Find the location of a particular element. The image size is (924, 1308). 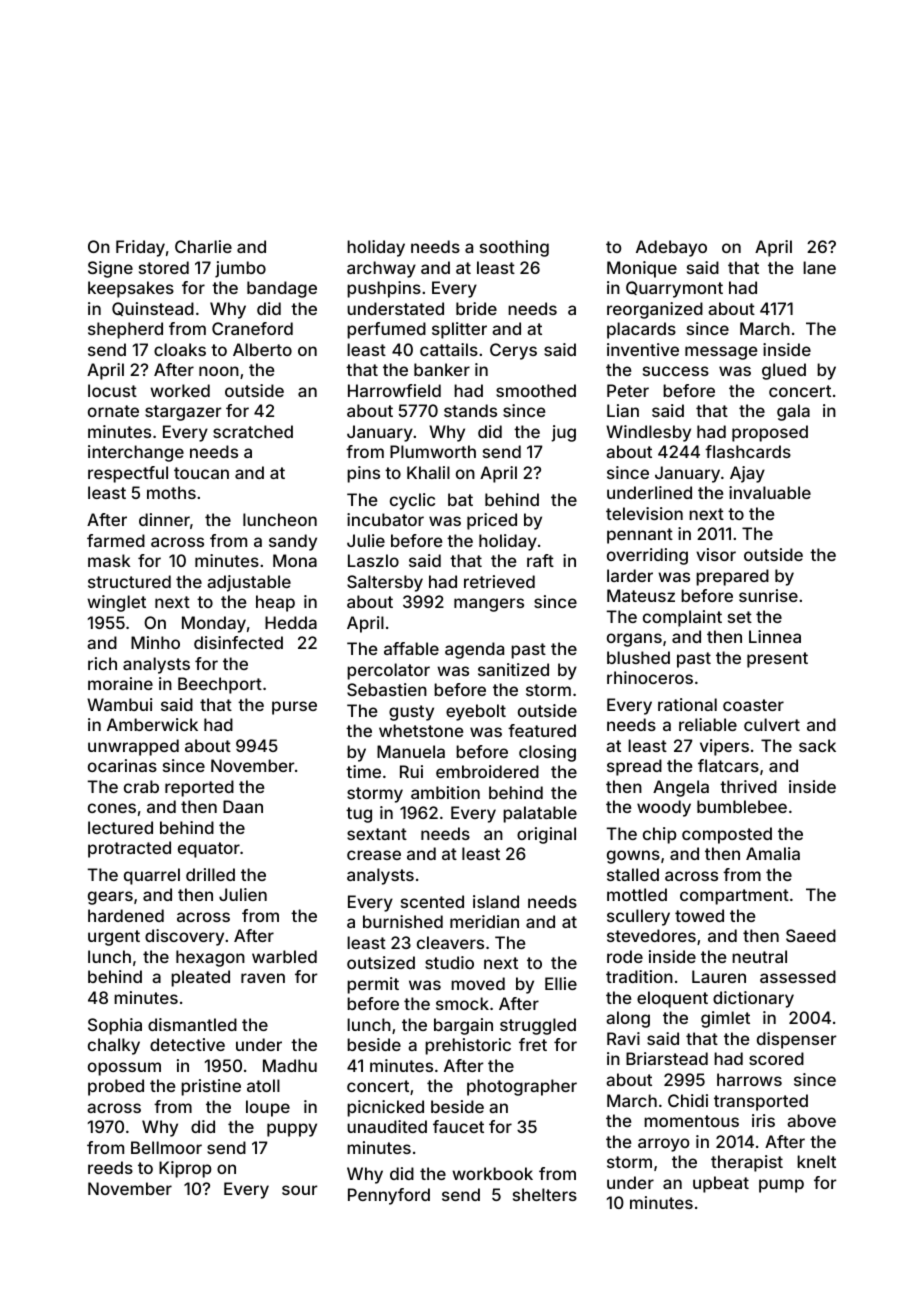

Madhu is located at coordinates (290, 1065).
